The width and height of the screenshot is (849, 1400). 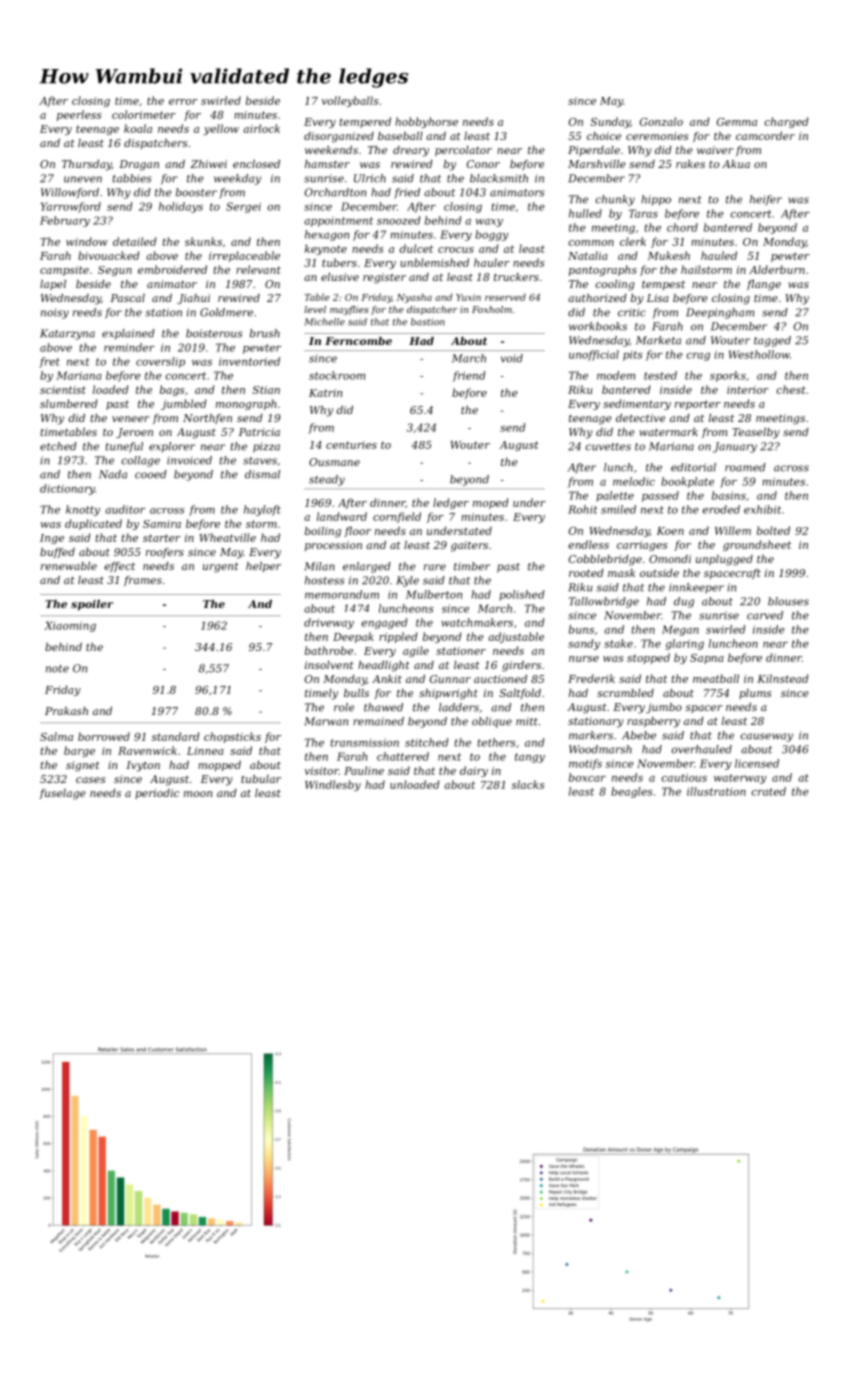 What do you see at coordinates (350, 101) in the screenshot?
I see `volleyballs` at bounding box center [350, 101].
